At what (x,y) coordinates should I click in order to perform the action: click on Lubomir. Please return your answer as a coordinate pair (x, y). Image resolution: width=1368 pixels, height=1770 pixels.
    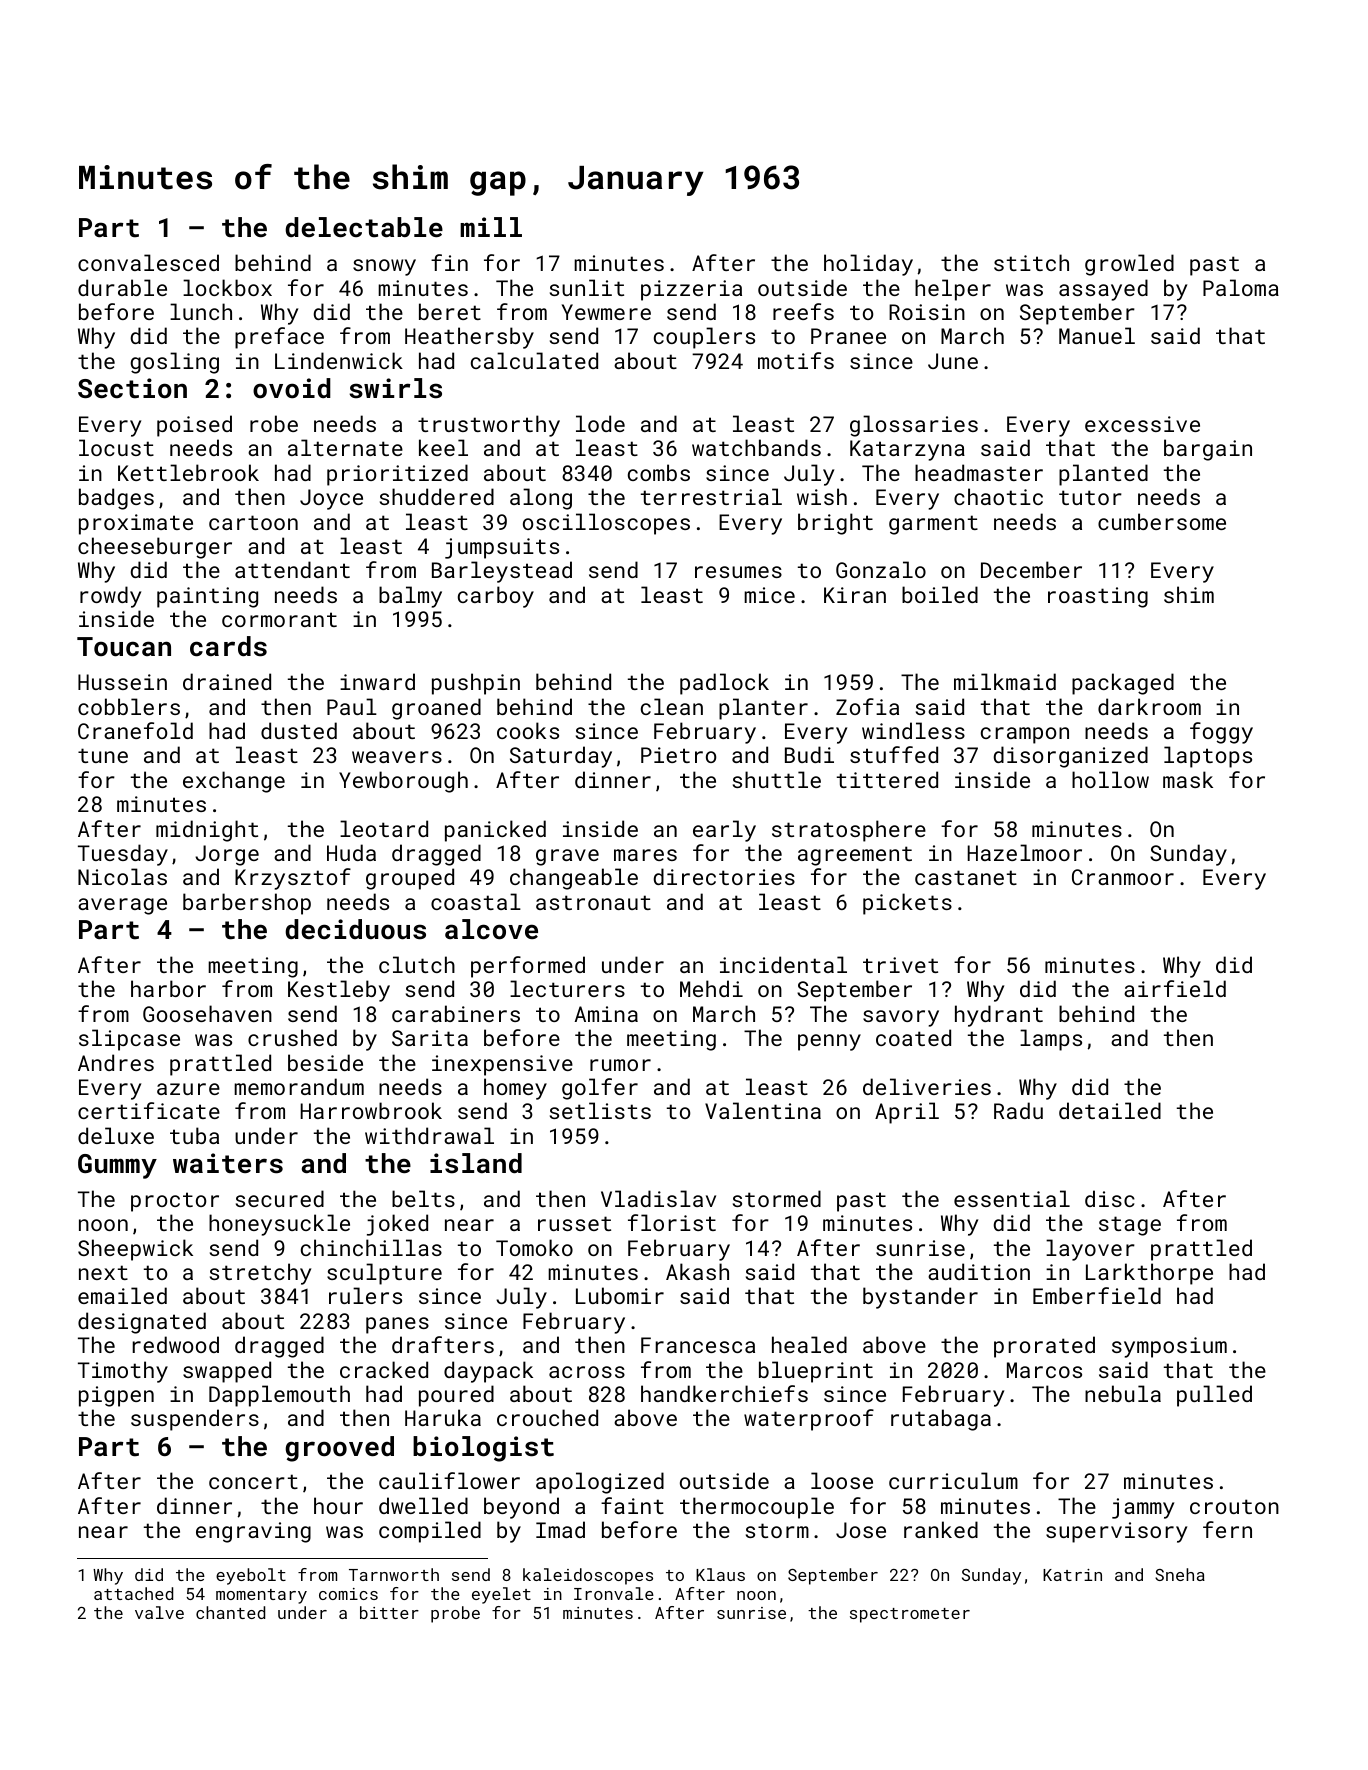
    Looking at the image, I should click on (620, 1295).
